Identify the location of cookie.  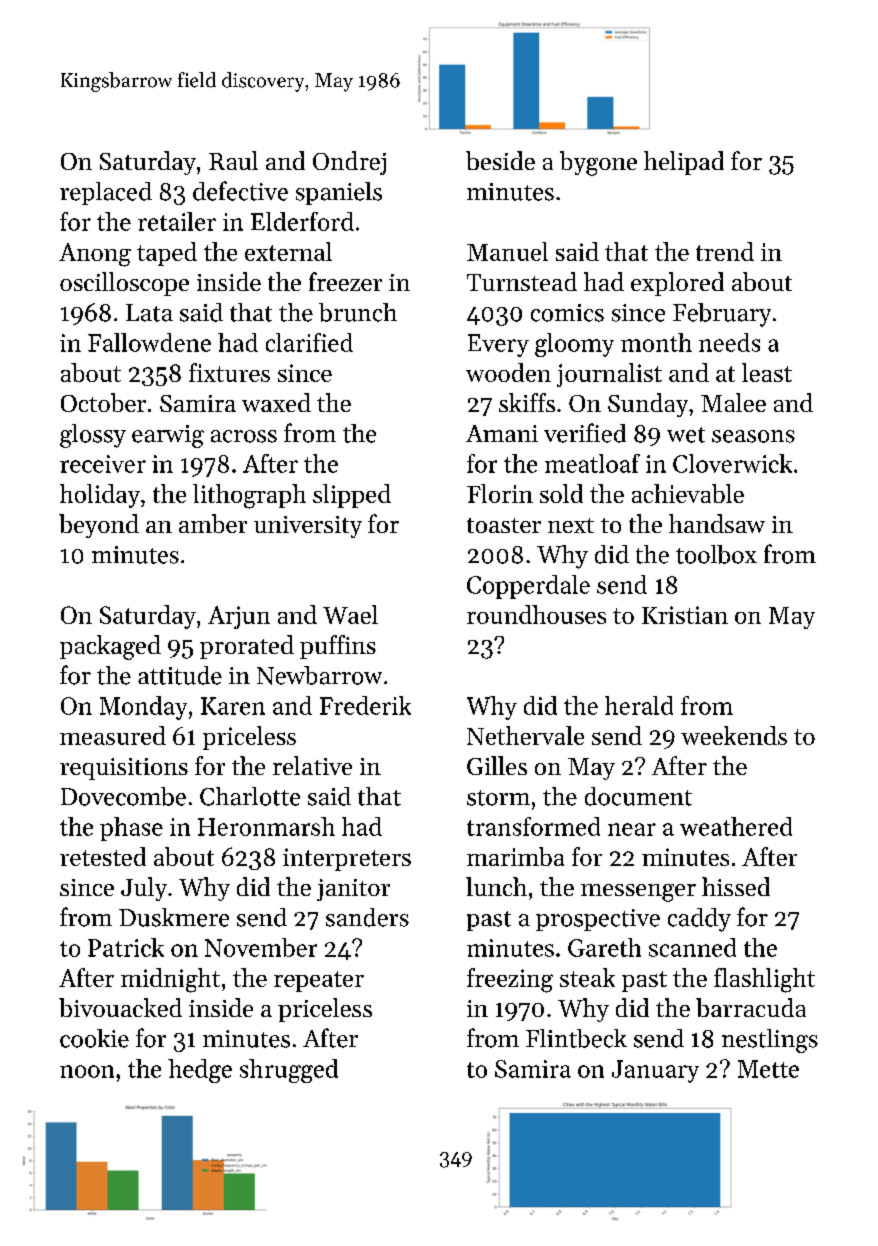
(94, 1038).
